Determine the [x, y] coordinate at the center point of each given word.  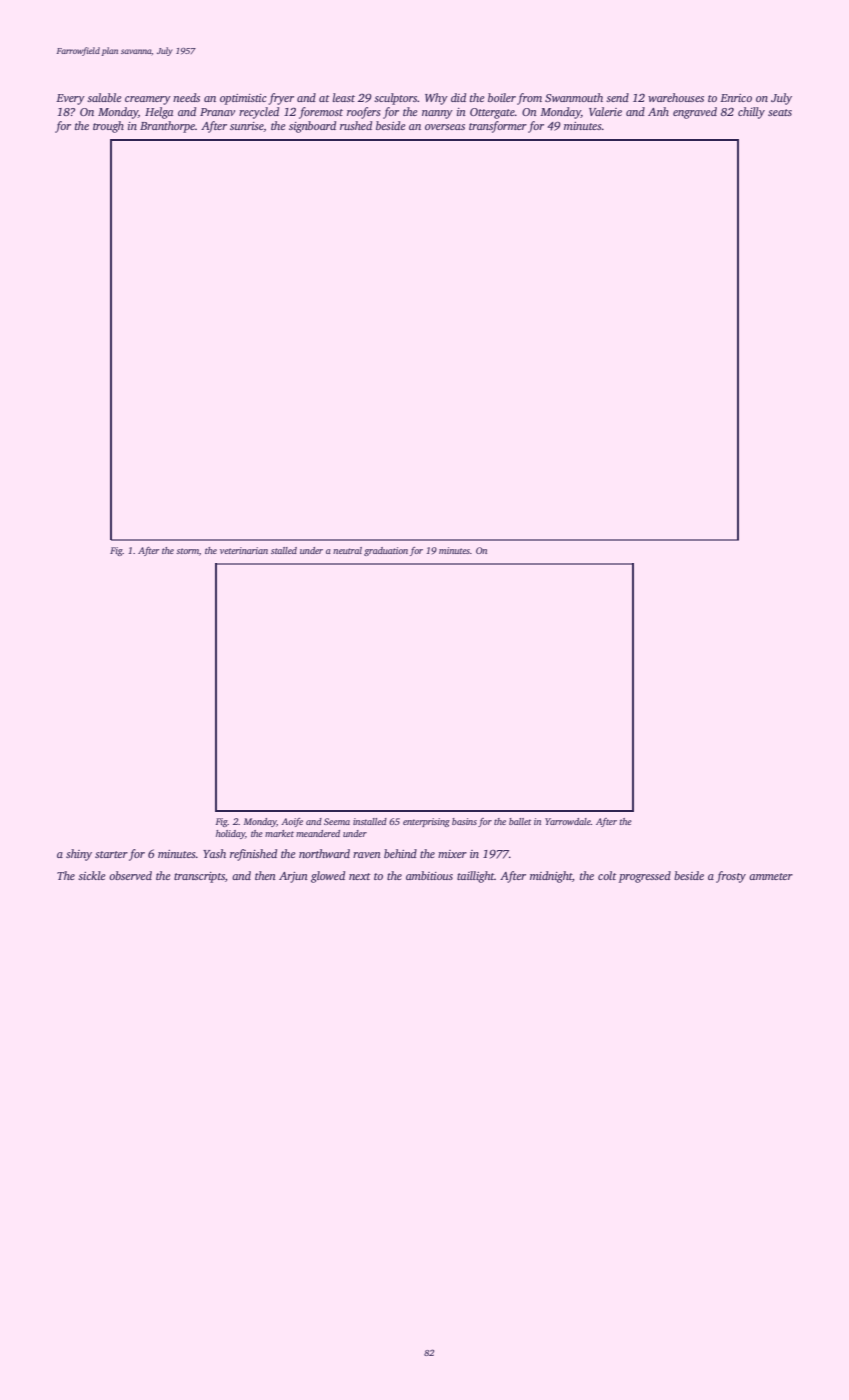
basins [464, 821]
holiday [230, 834]
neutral [347, 550]
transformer [498, 127]
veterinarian [244, 550]
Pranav [217, 112]
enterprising [426, 822]
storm [187, 551]
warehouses [676, 97]
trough [108, 127]
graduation [386, 551]
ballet [520, 821]
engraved [695, 113]
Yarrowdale [568, 821]
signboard [312, 127]
